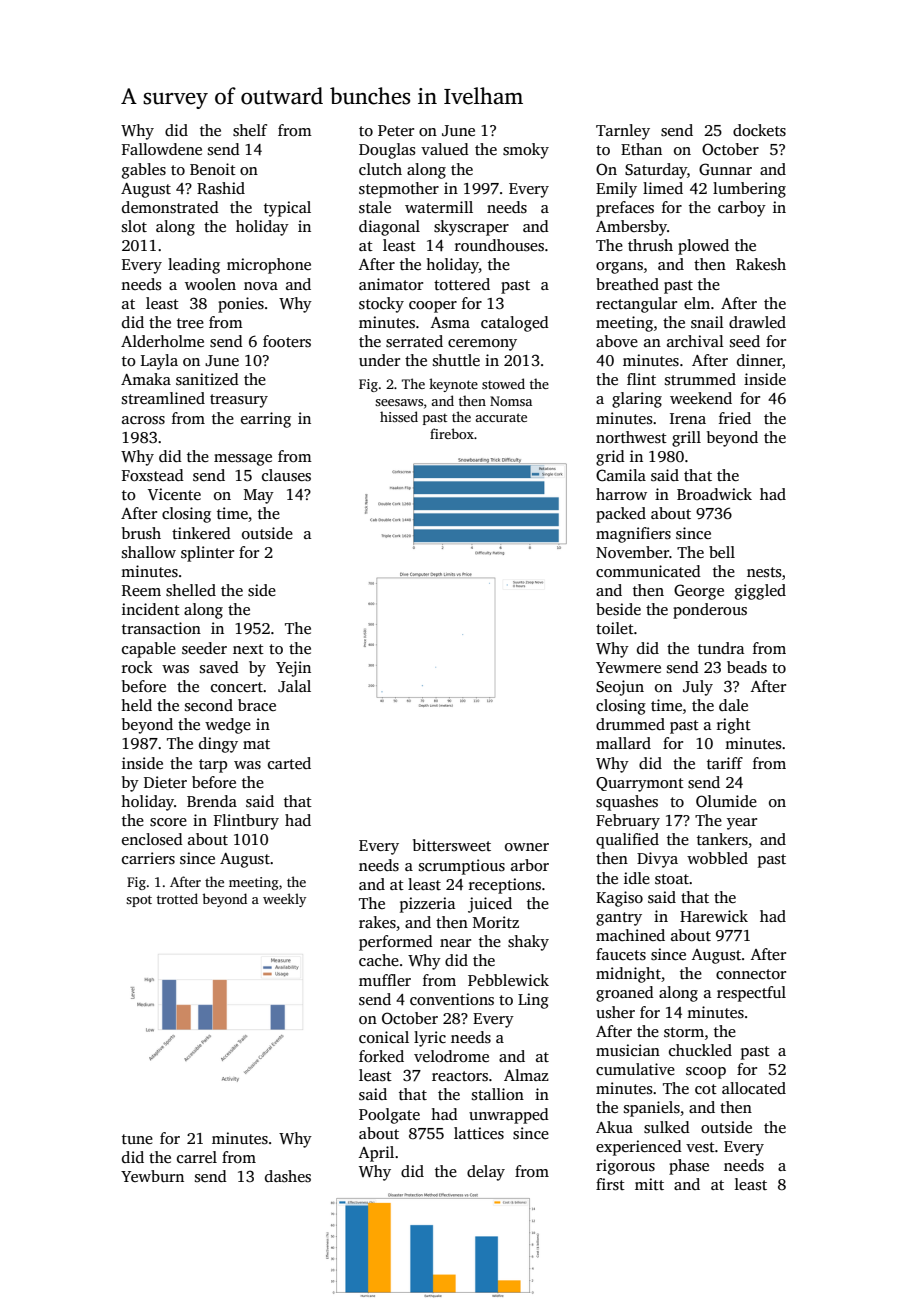  Describe the element at coordinates (621, 494) in the document. I see `harrow` at that location.
